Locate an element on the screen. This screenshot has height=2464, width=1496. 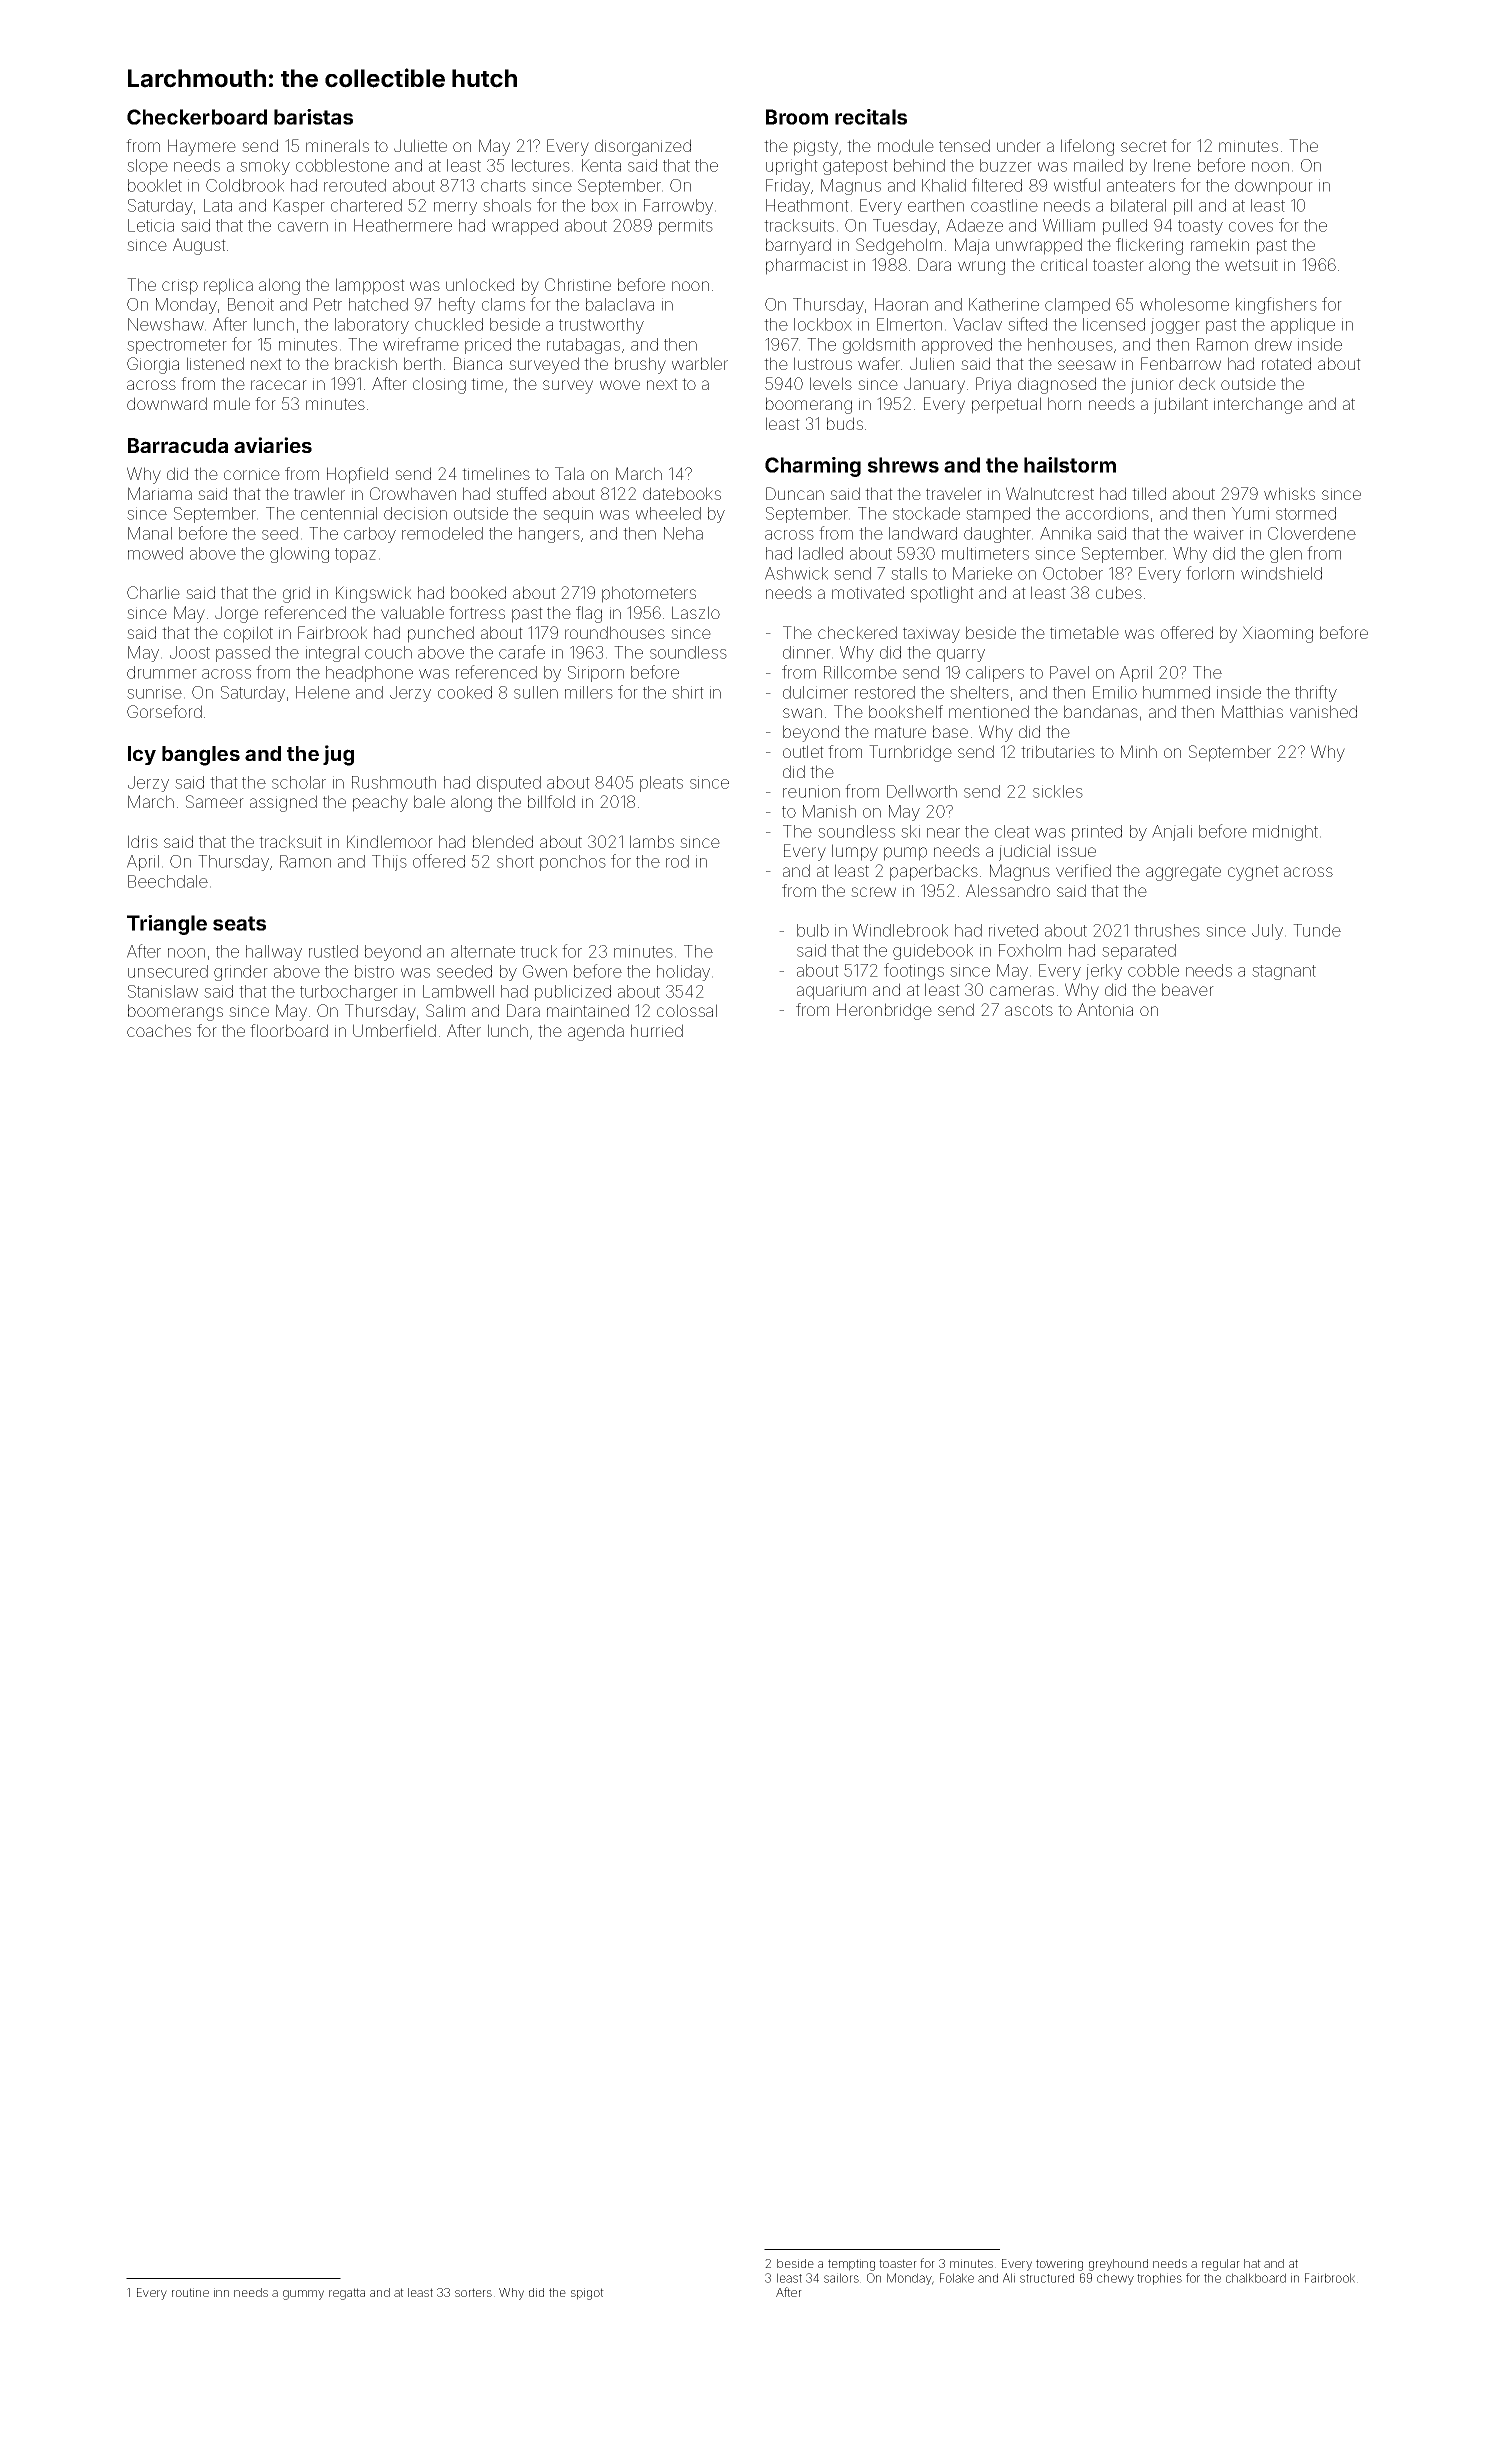
rutabagas is located at coordinates (583, 346).
